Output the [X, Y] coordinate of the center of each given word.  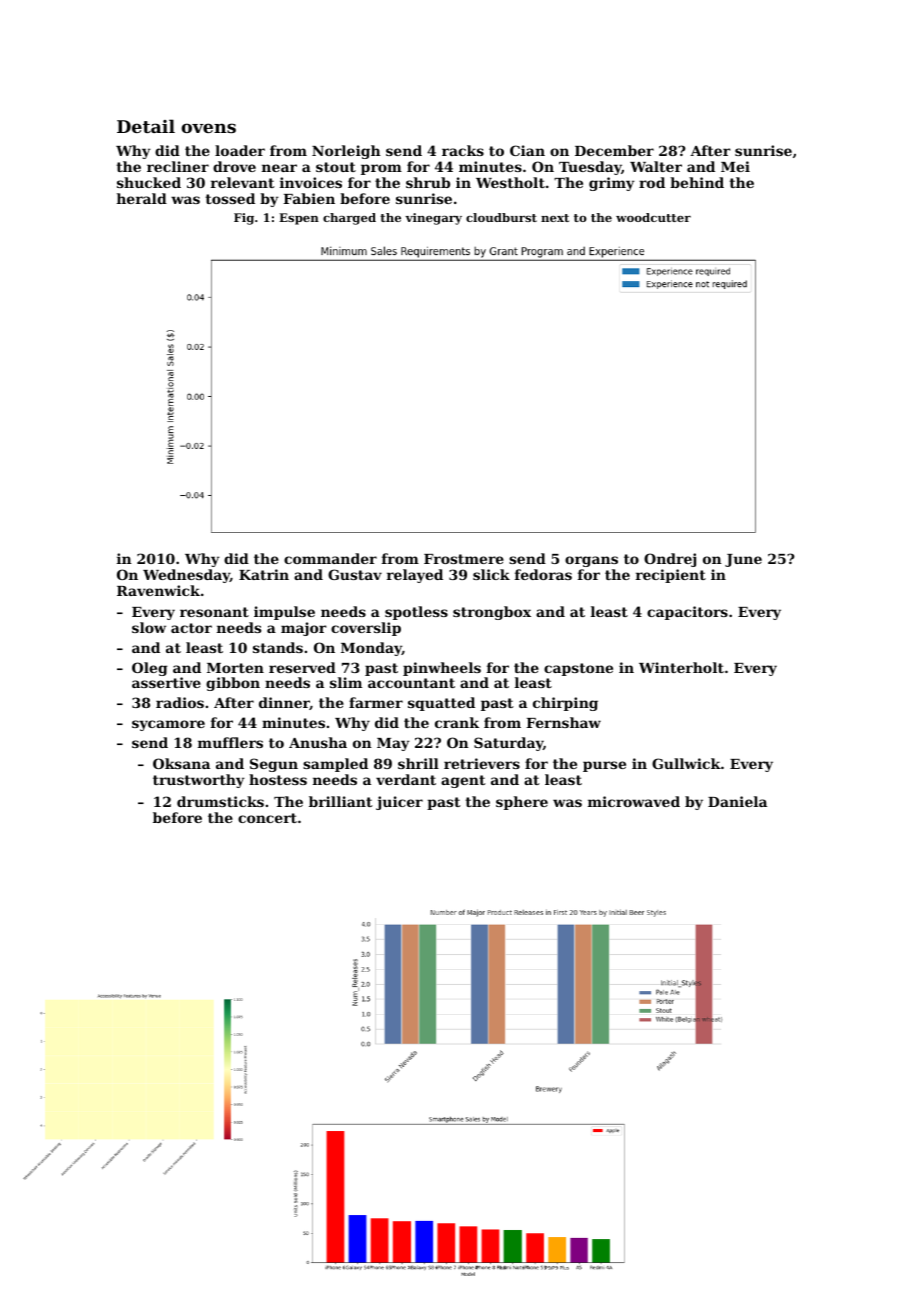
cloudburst [501, 217]
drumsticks [220, 801]
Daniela [737, 801]
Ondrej [670, 560]
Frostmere [464, 559]
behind [697, 182]
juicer [399, 803]
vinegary [433, 219]
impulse [284, 613]
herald [142, 198]
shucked [149, 182]
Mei [735, 166]
